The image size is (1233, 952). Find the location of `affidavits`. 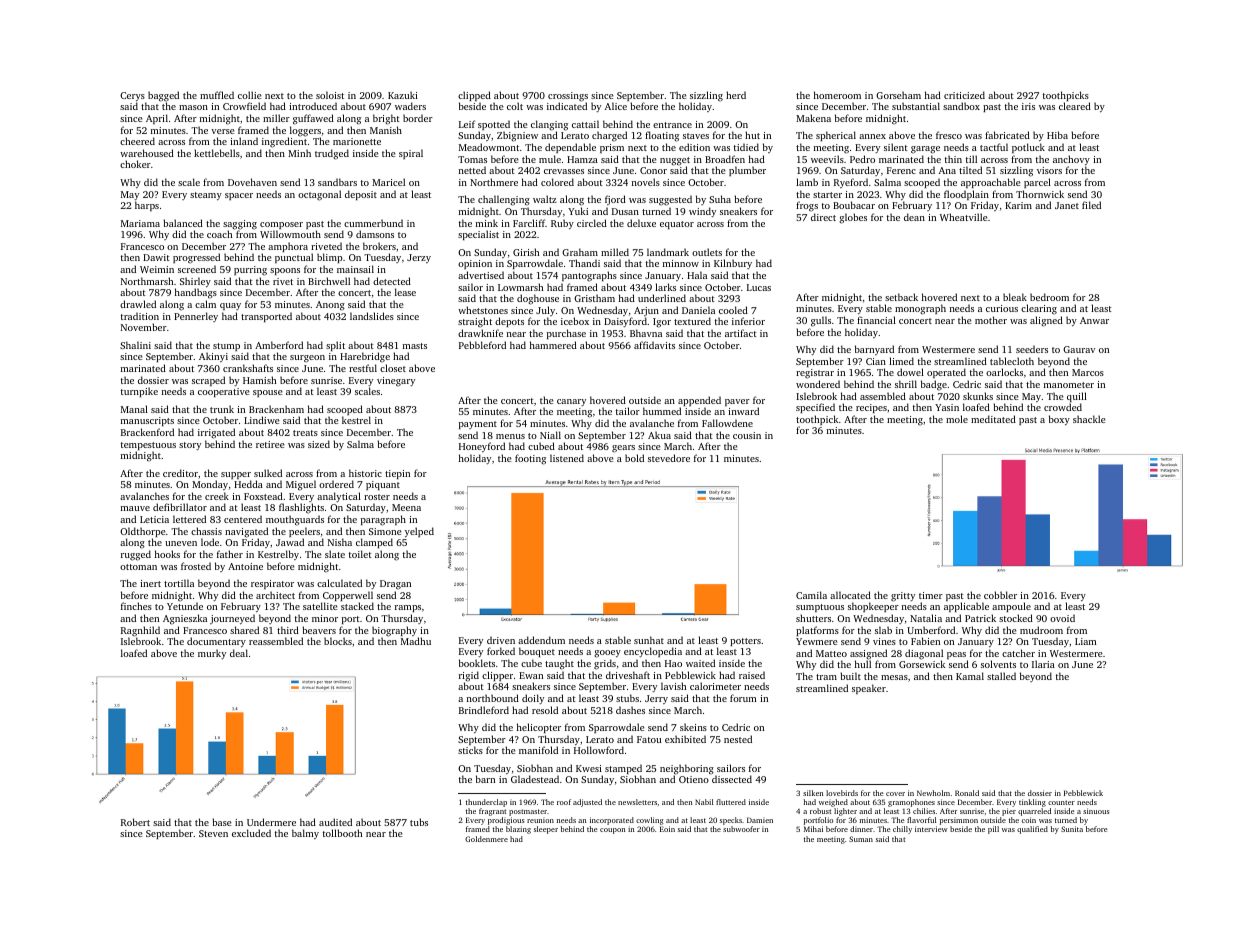

affidavits is located at coordinates (654, 345).
